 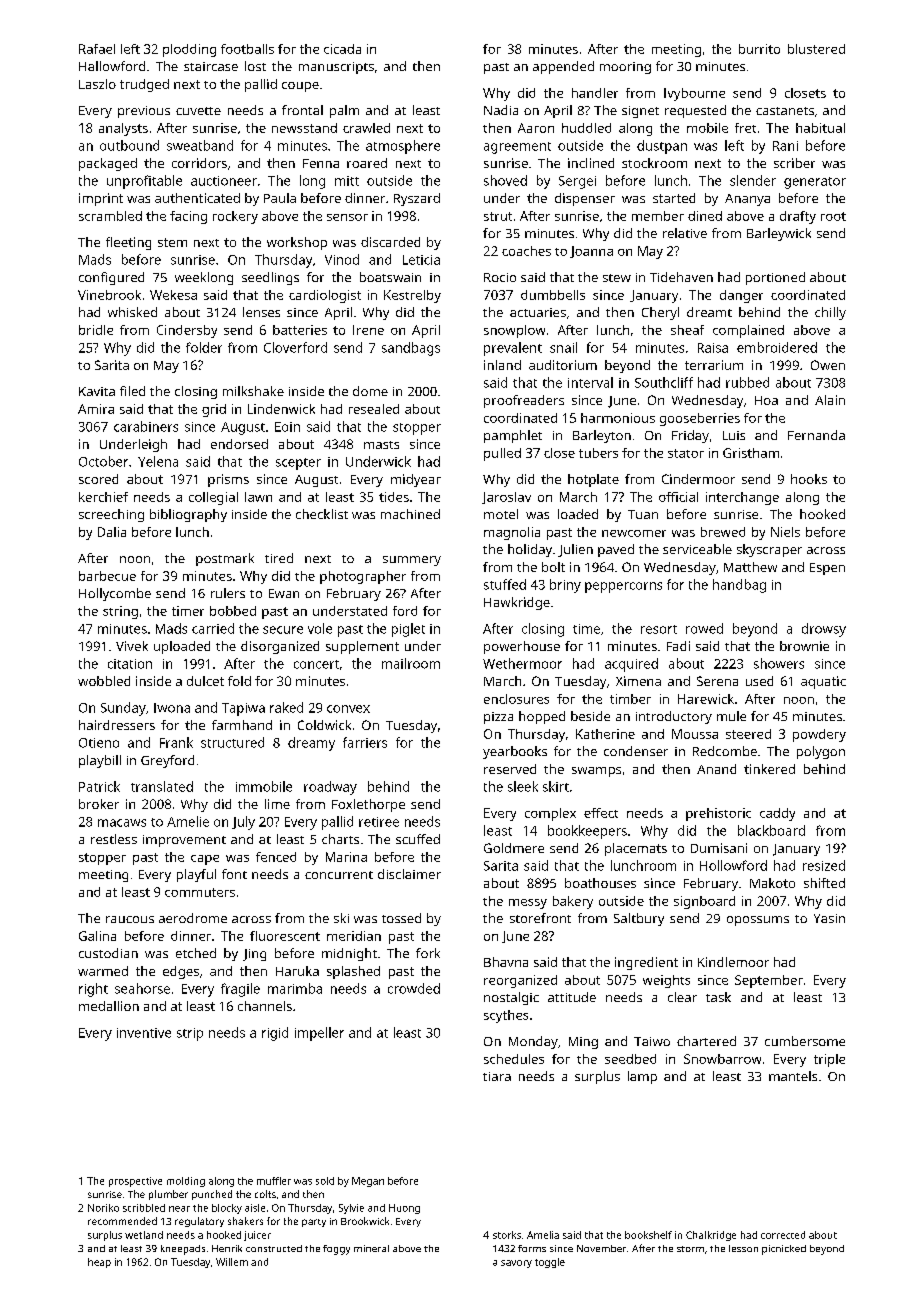 What do you see at coordinates (97, 391) in the image?
I see `Kavita` at bounding box center [97, 391].
